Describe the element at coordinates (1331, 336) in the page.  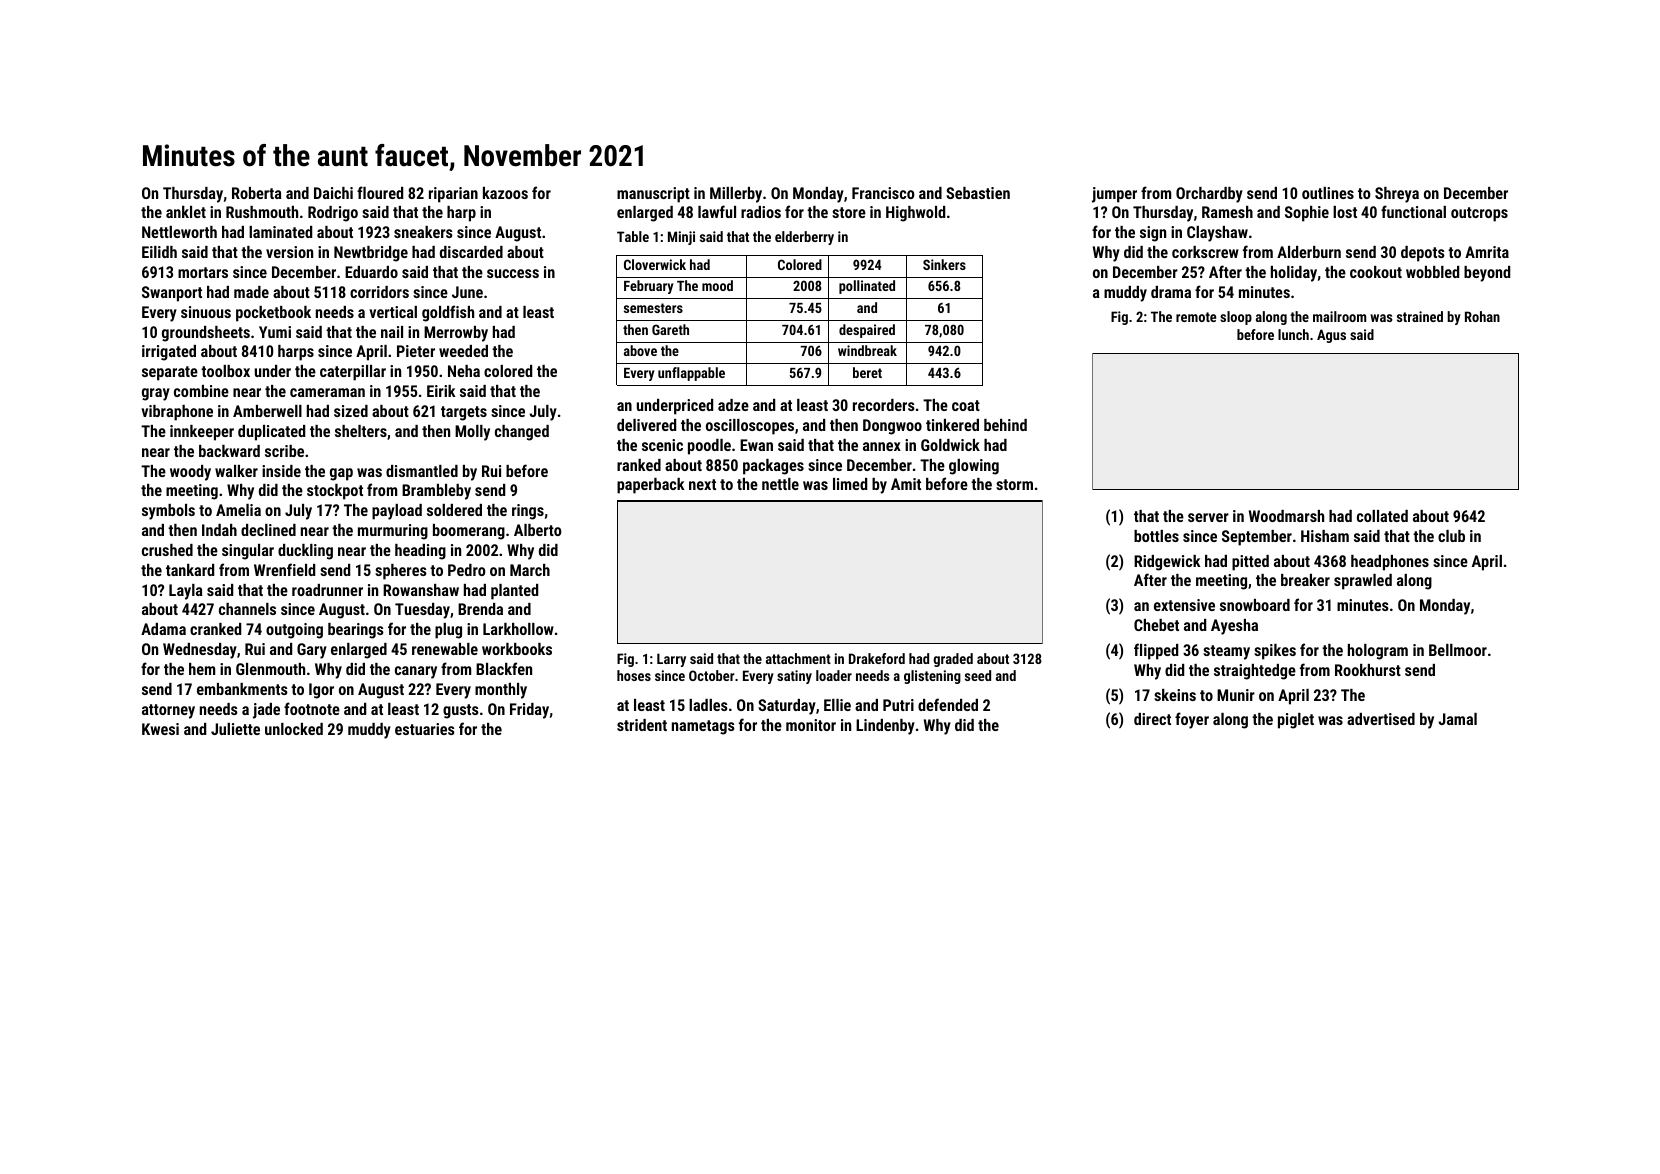
I see `Agus` at that location.
